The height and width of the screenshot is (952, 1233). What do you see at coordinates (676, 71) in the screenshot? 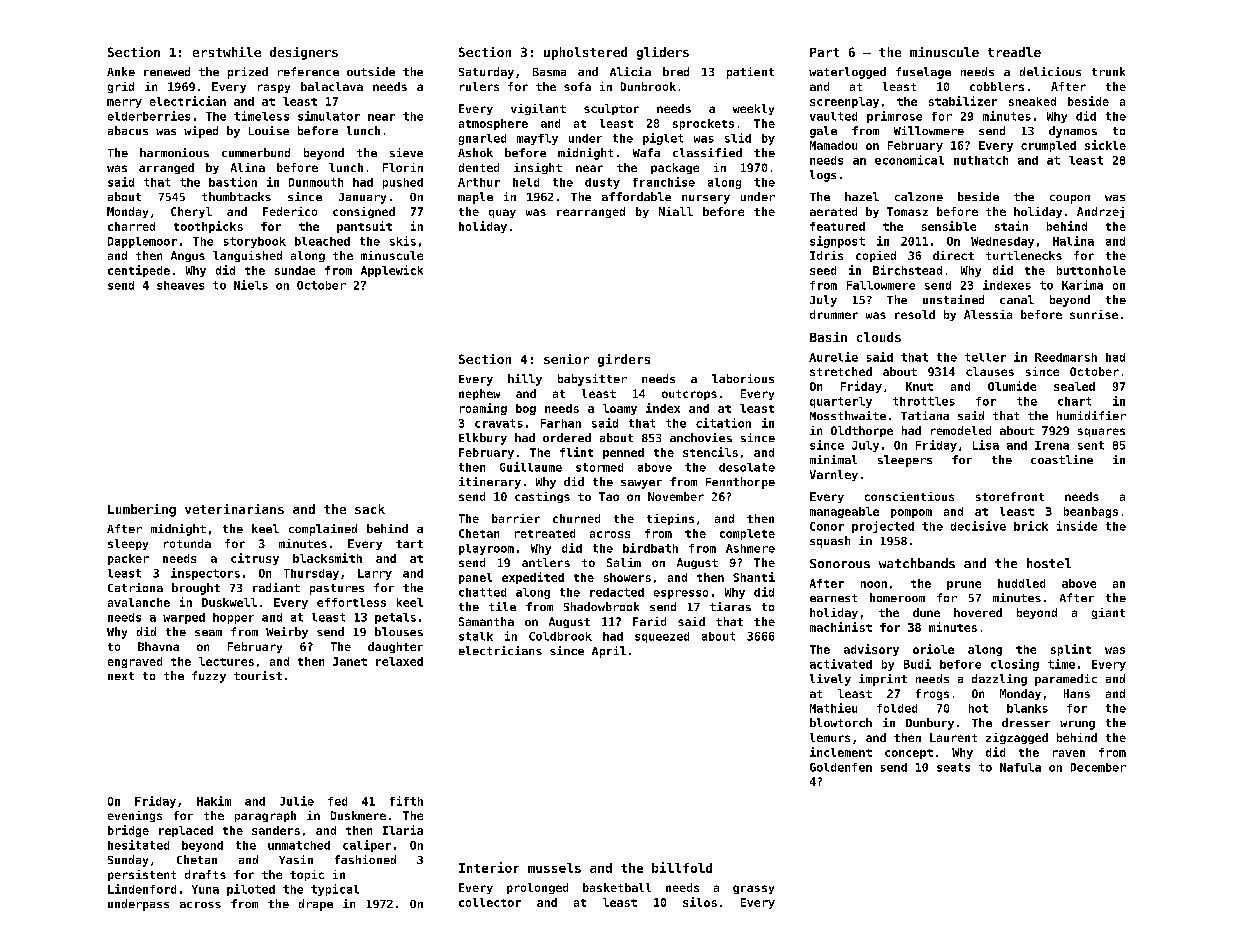
I see `bred` at bounding box center [676, 71].
